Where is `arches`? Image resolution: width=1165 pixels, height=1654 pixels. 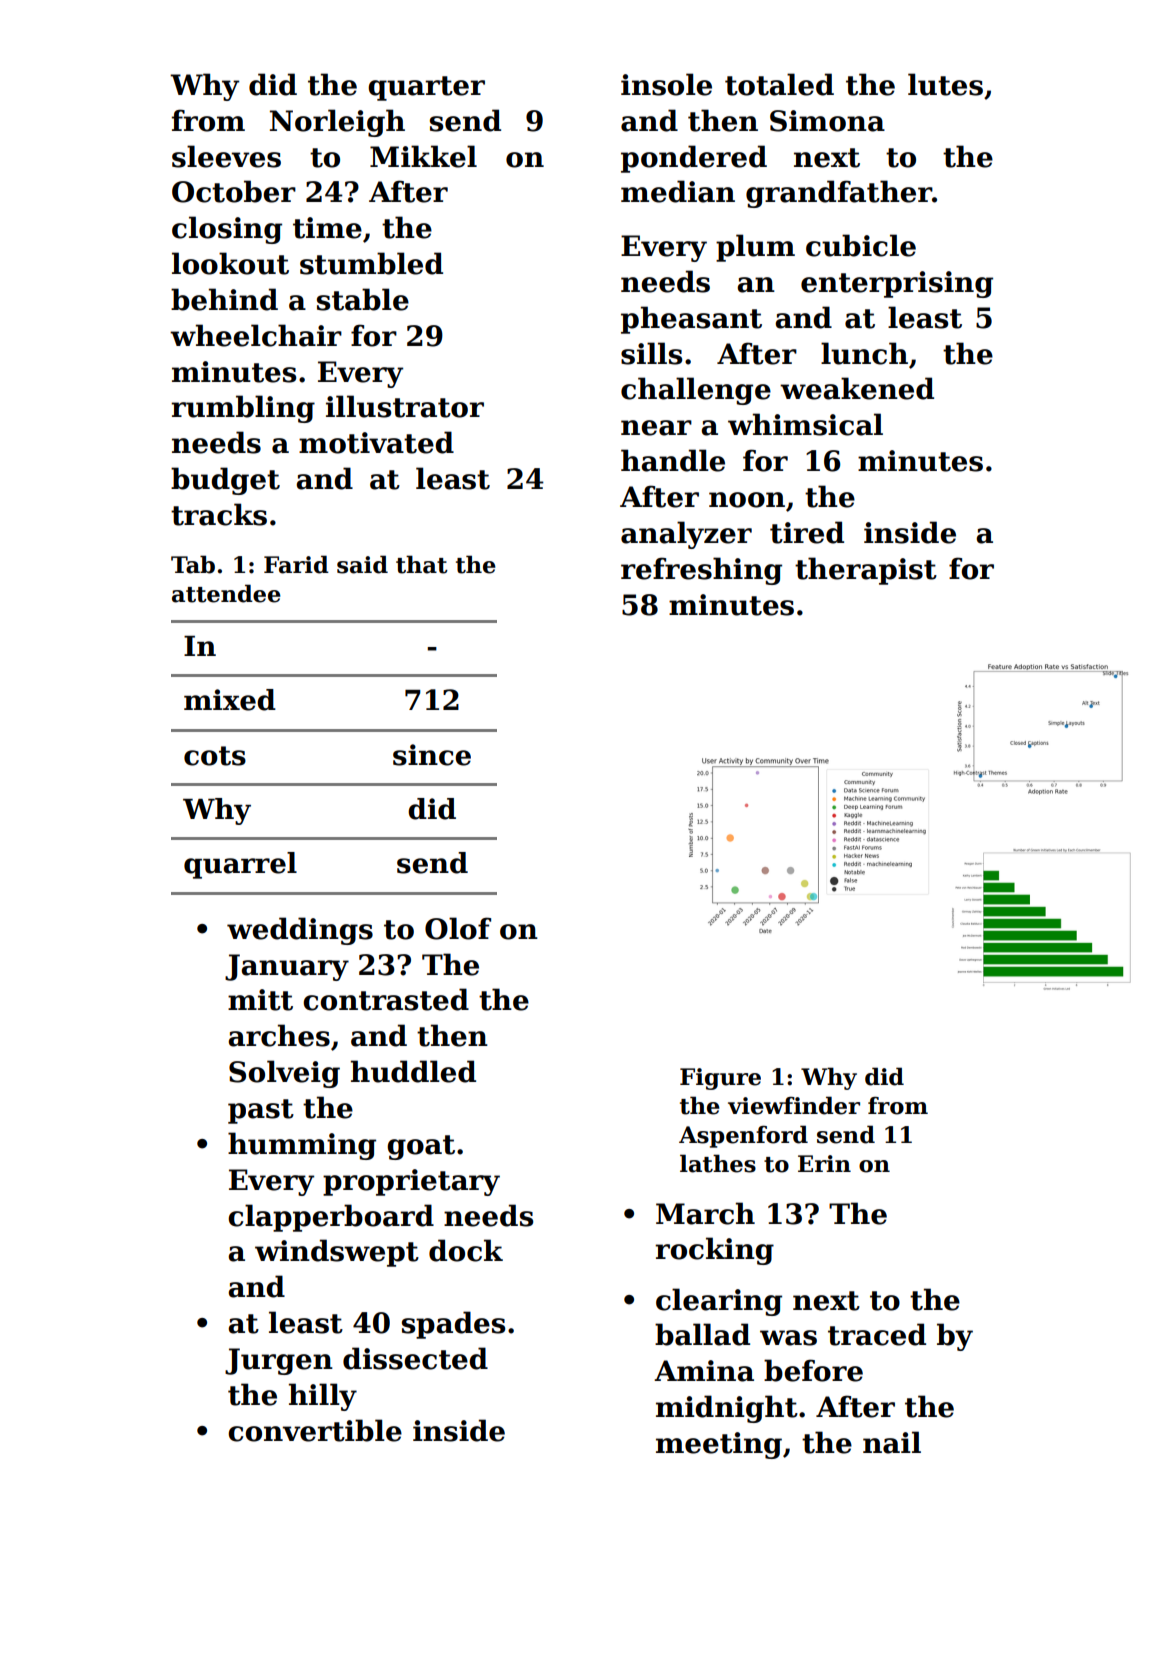 arches is located at coordinates (279, 1035).
